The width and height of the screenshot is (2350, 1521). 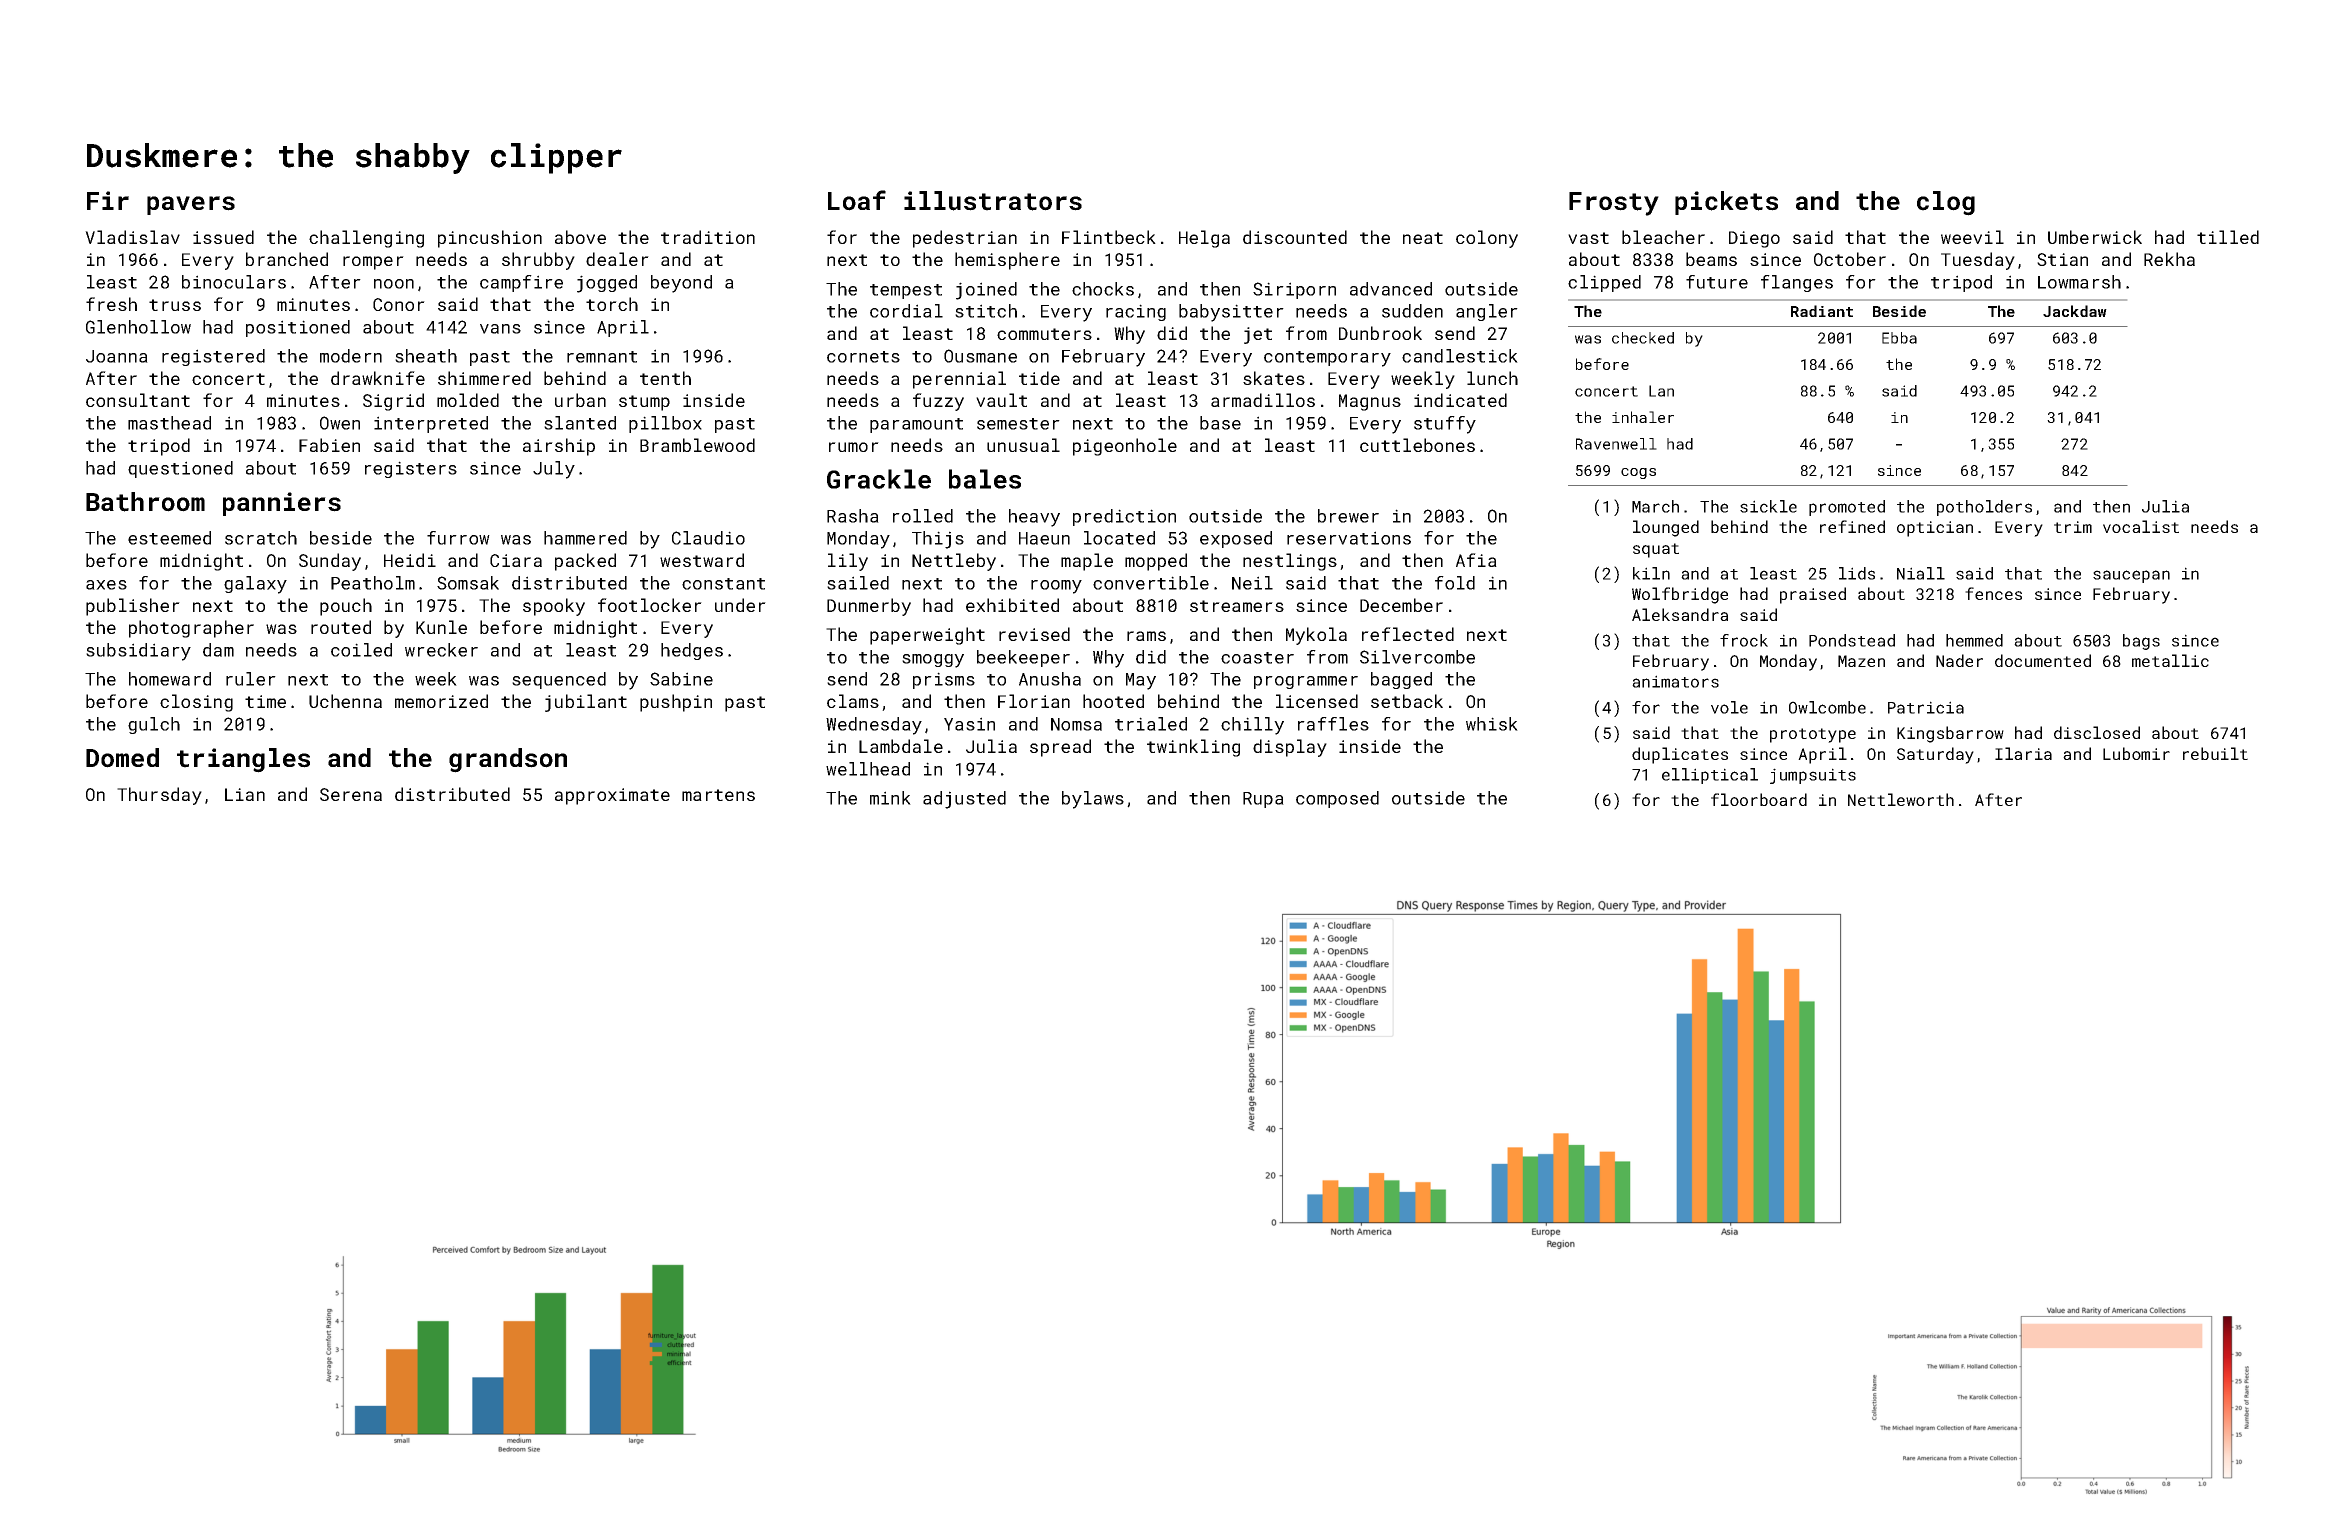 What do you see at coordinates (2075, 311) in the screenshot?
I see `Jackdaw` at bounding box center [2075, 311].
